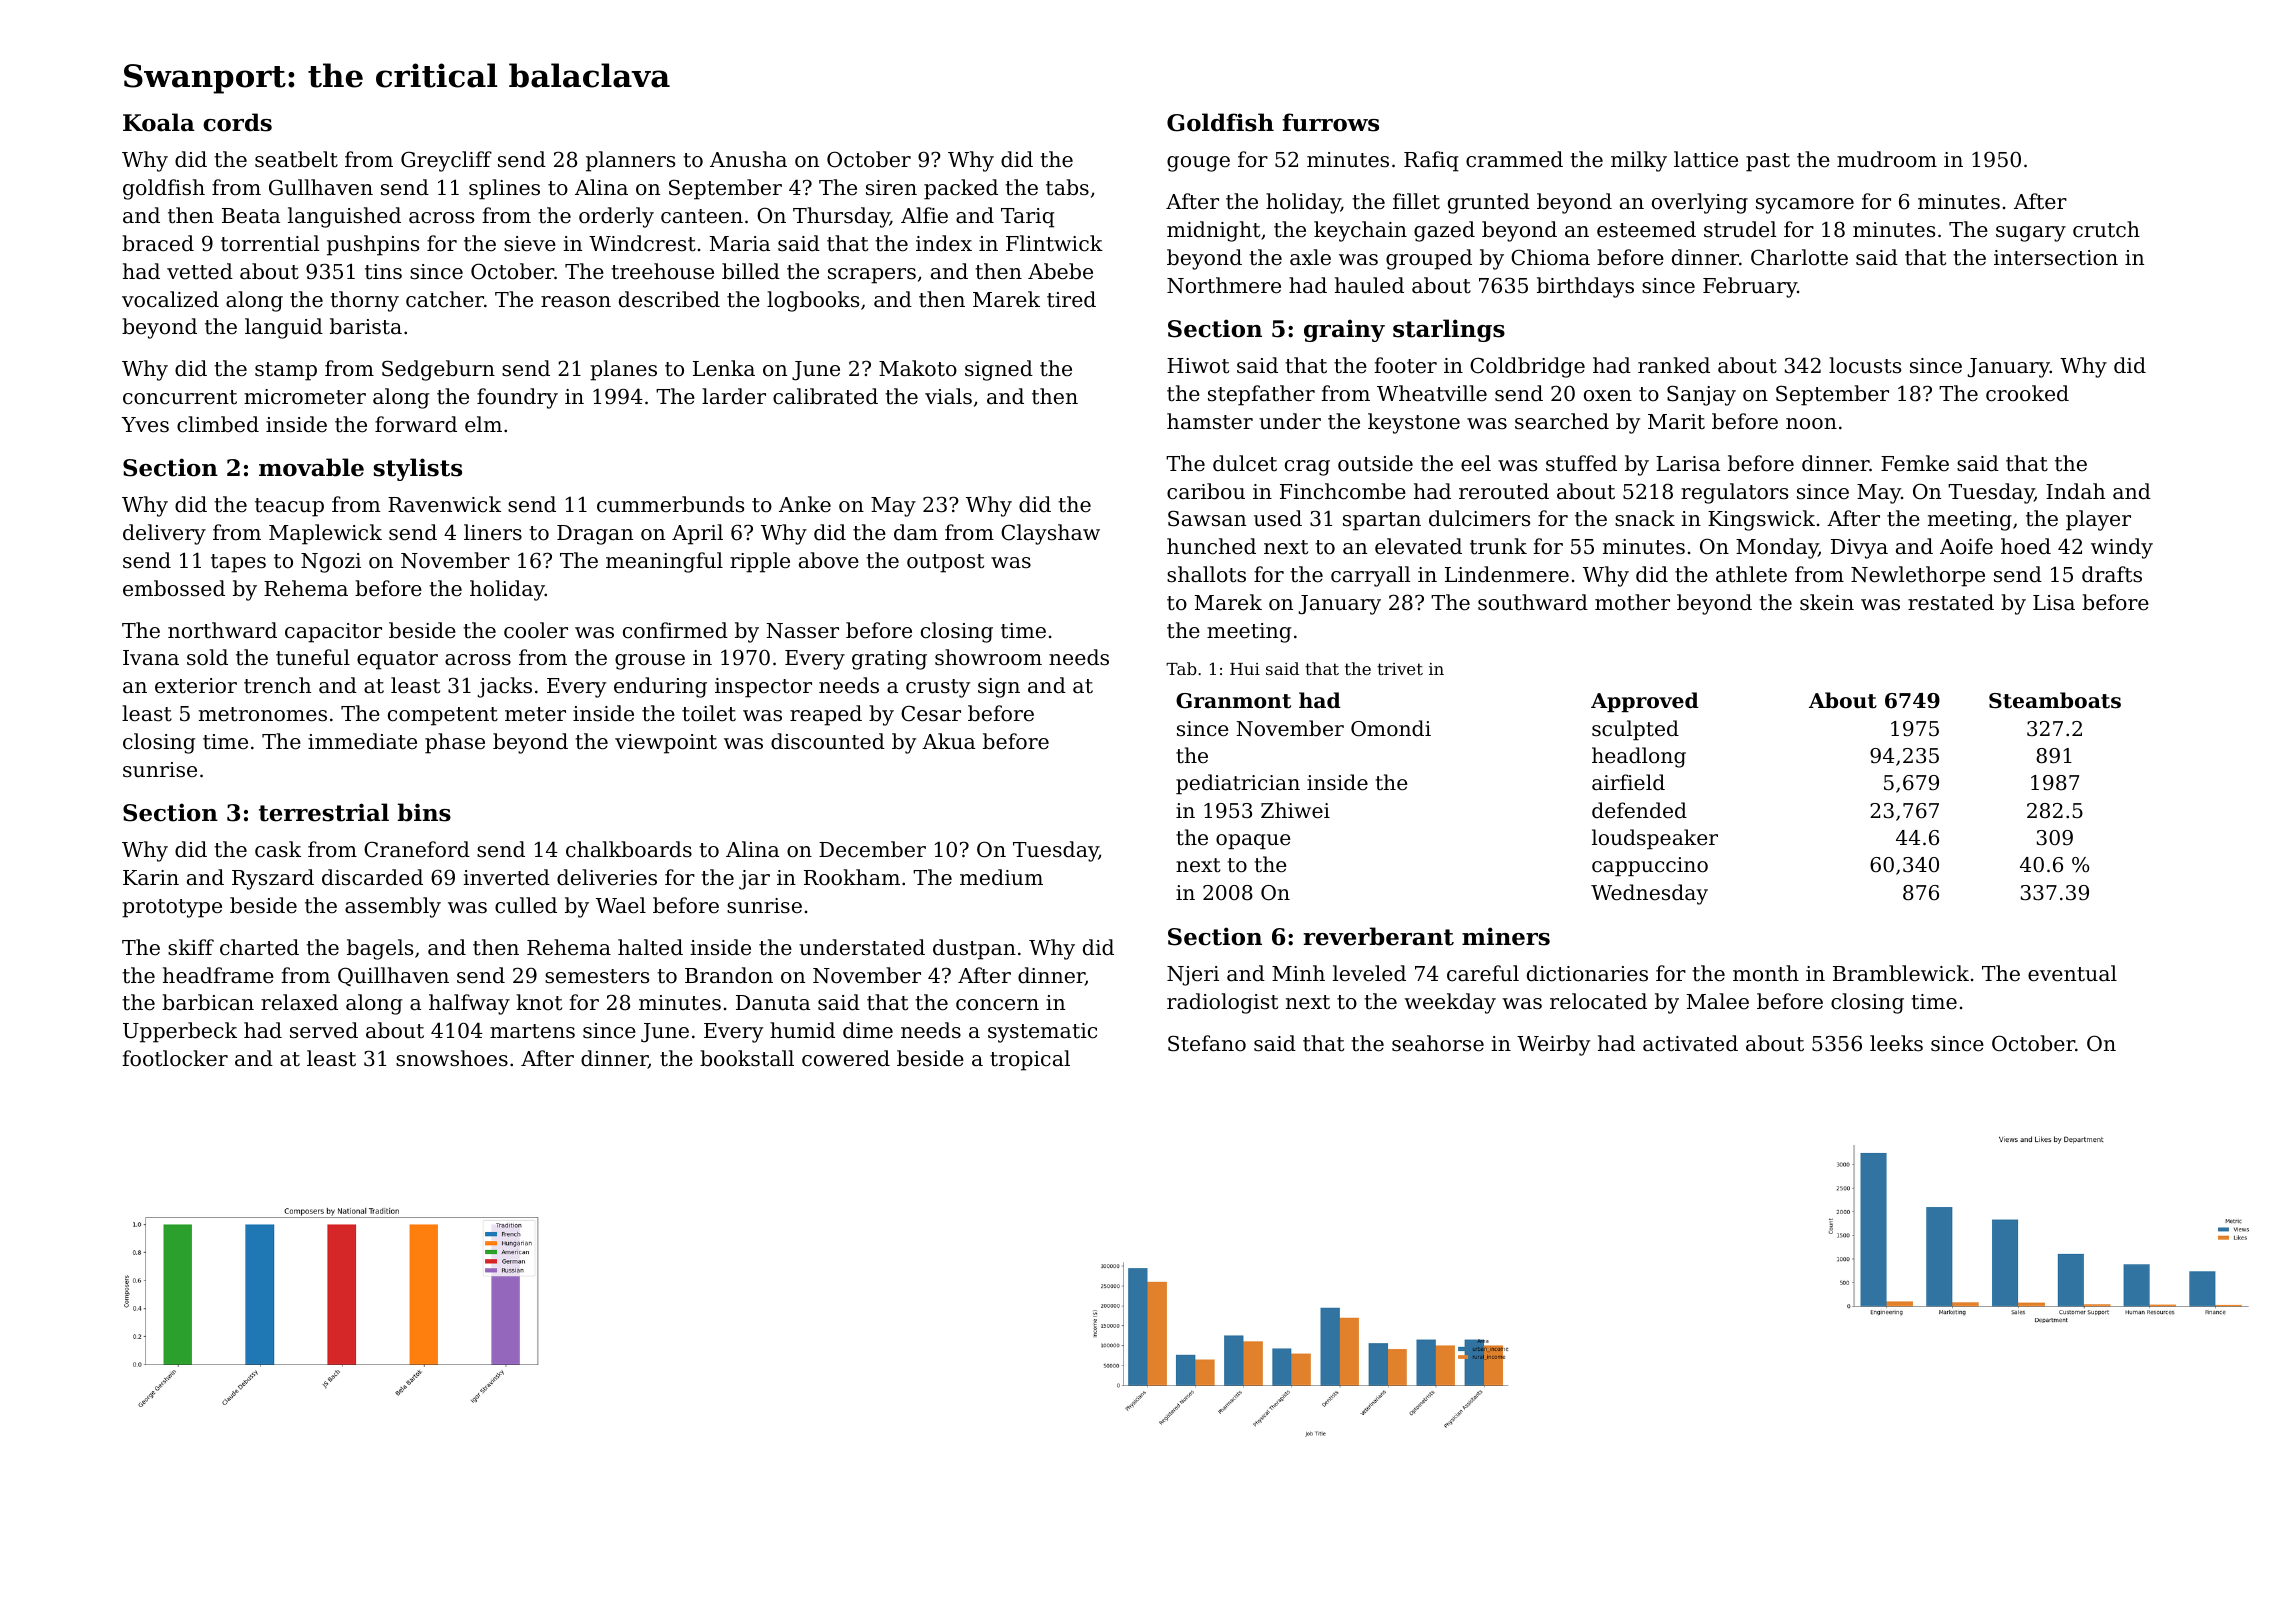  I want to click on Yves, so click(145, 425).
